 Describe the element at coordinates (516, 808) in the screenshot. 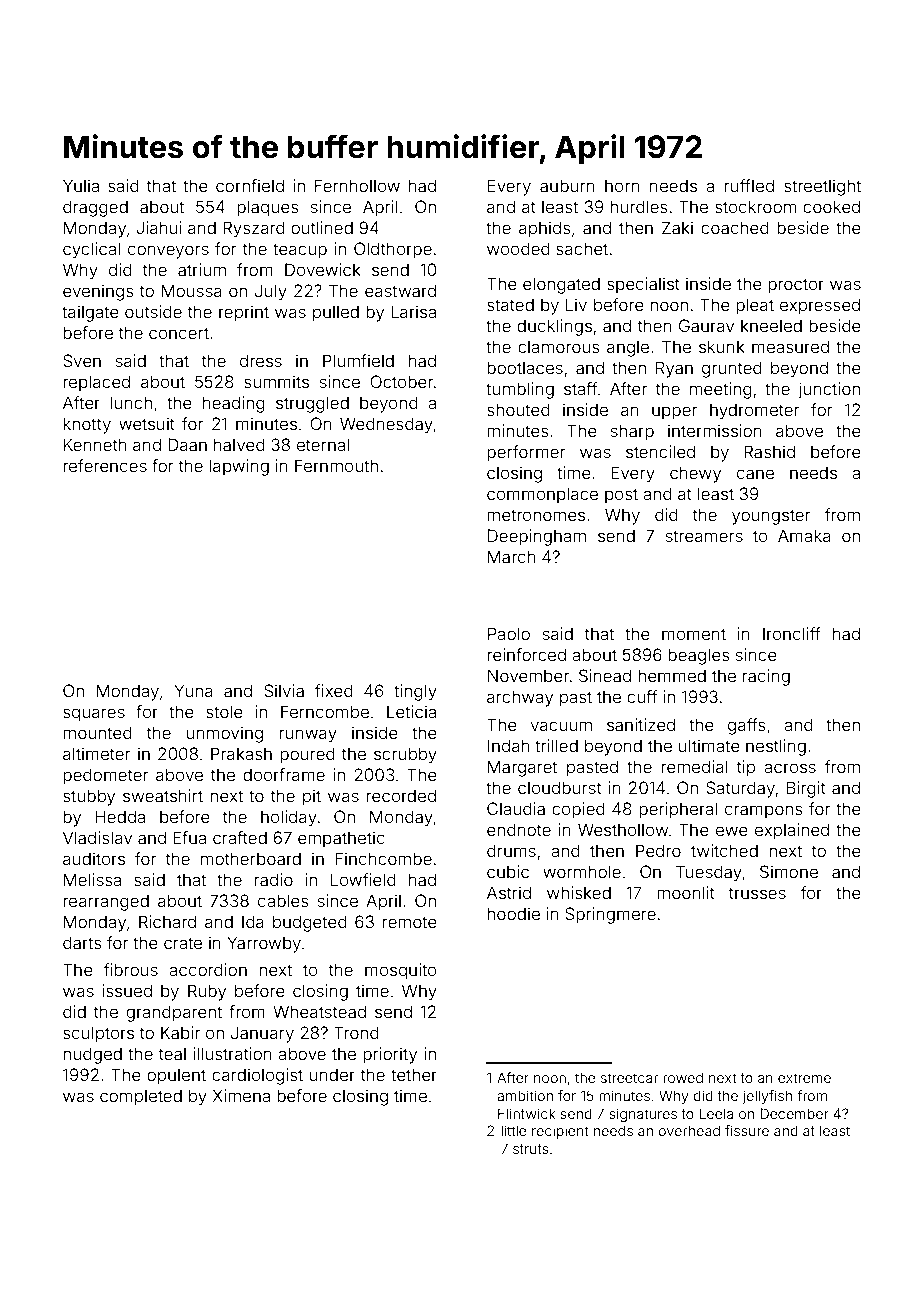

I see `Claudia` at that location.
